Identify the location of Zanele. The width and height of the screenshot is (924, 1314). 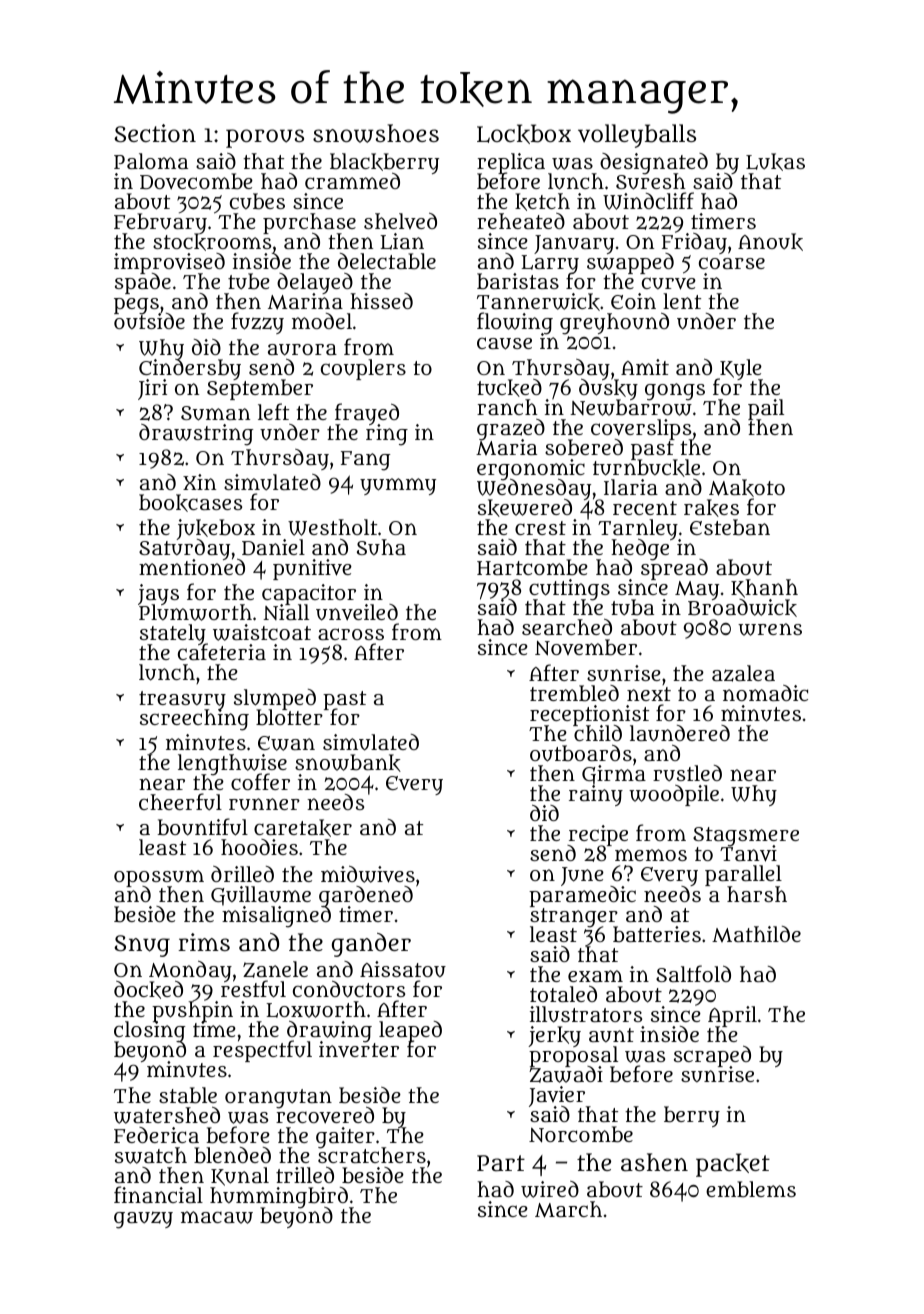
(275, 969).
